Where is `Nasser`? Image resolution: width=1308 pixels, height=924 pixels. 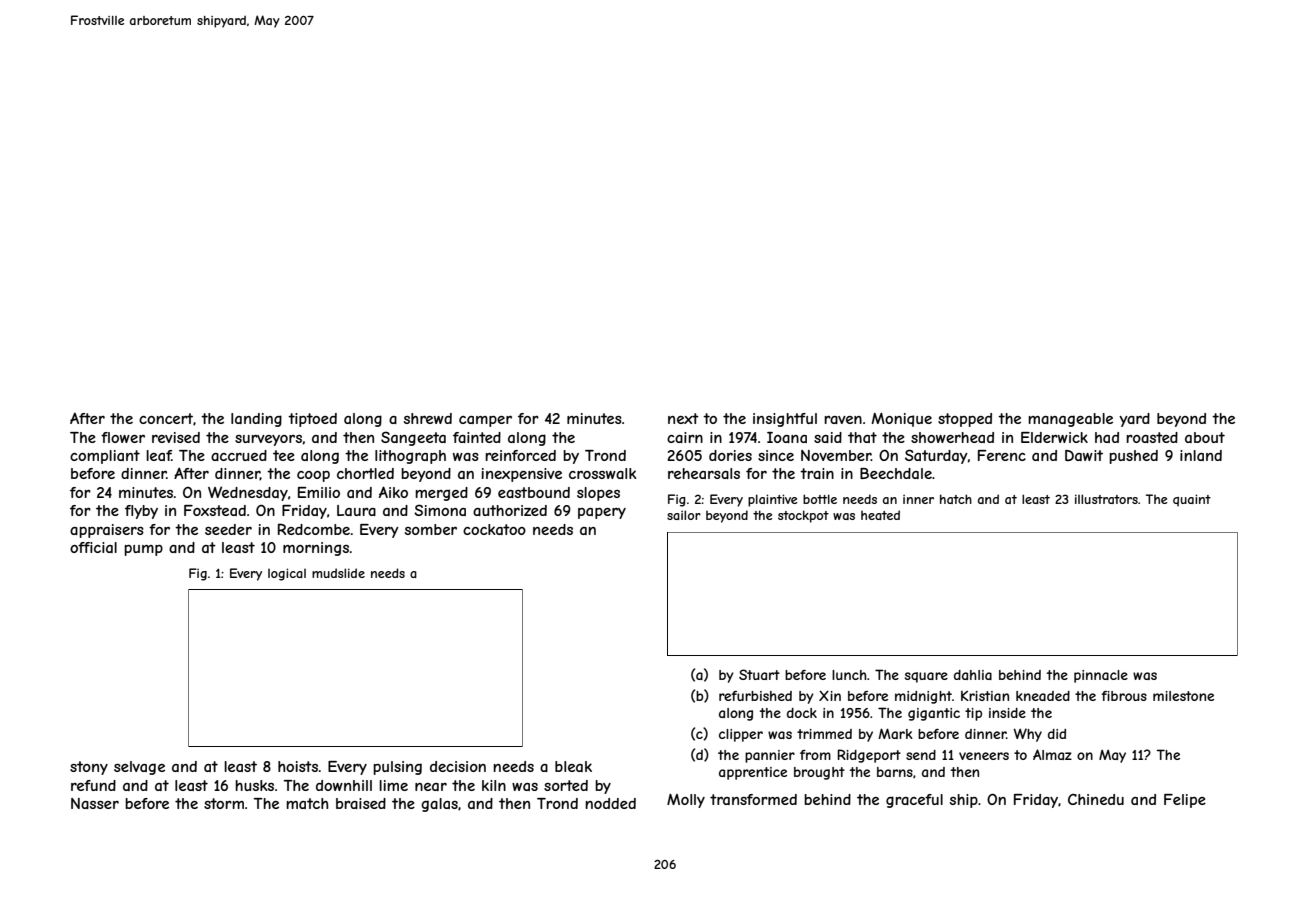 Nasser is located at coordinates (95, 803).
